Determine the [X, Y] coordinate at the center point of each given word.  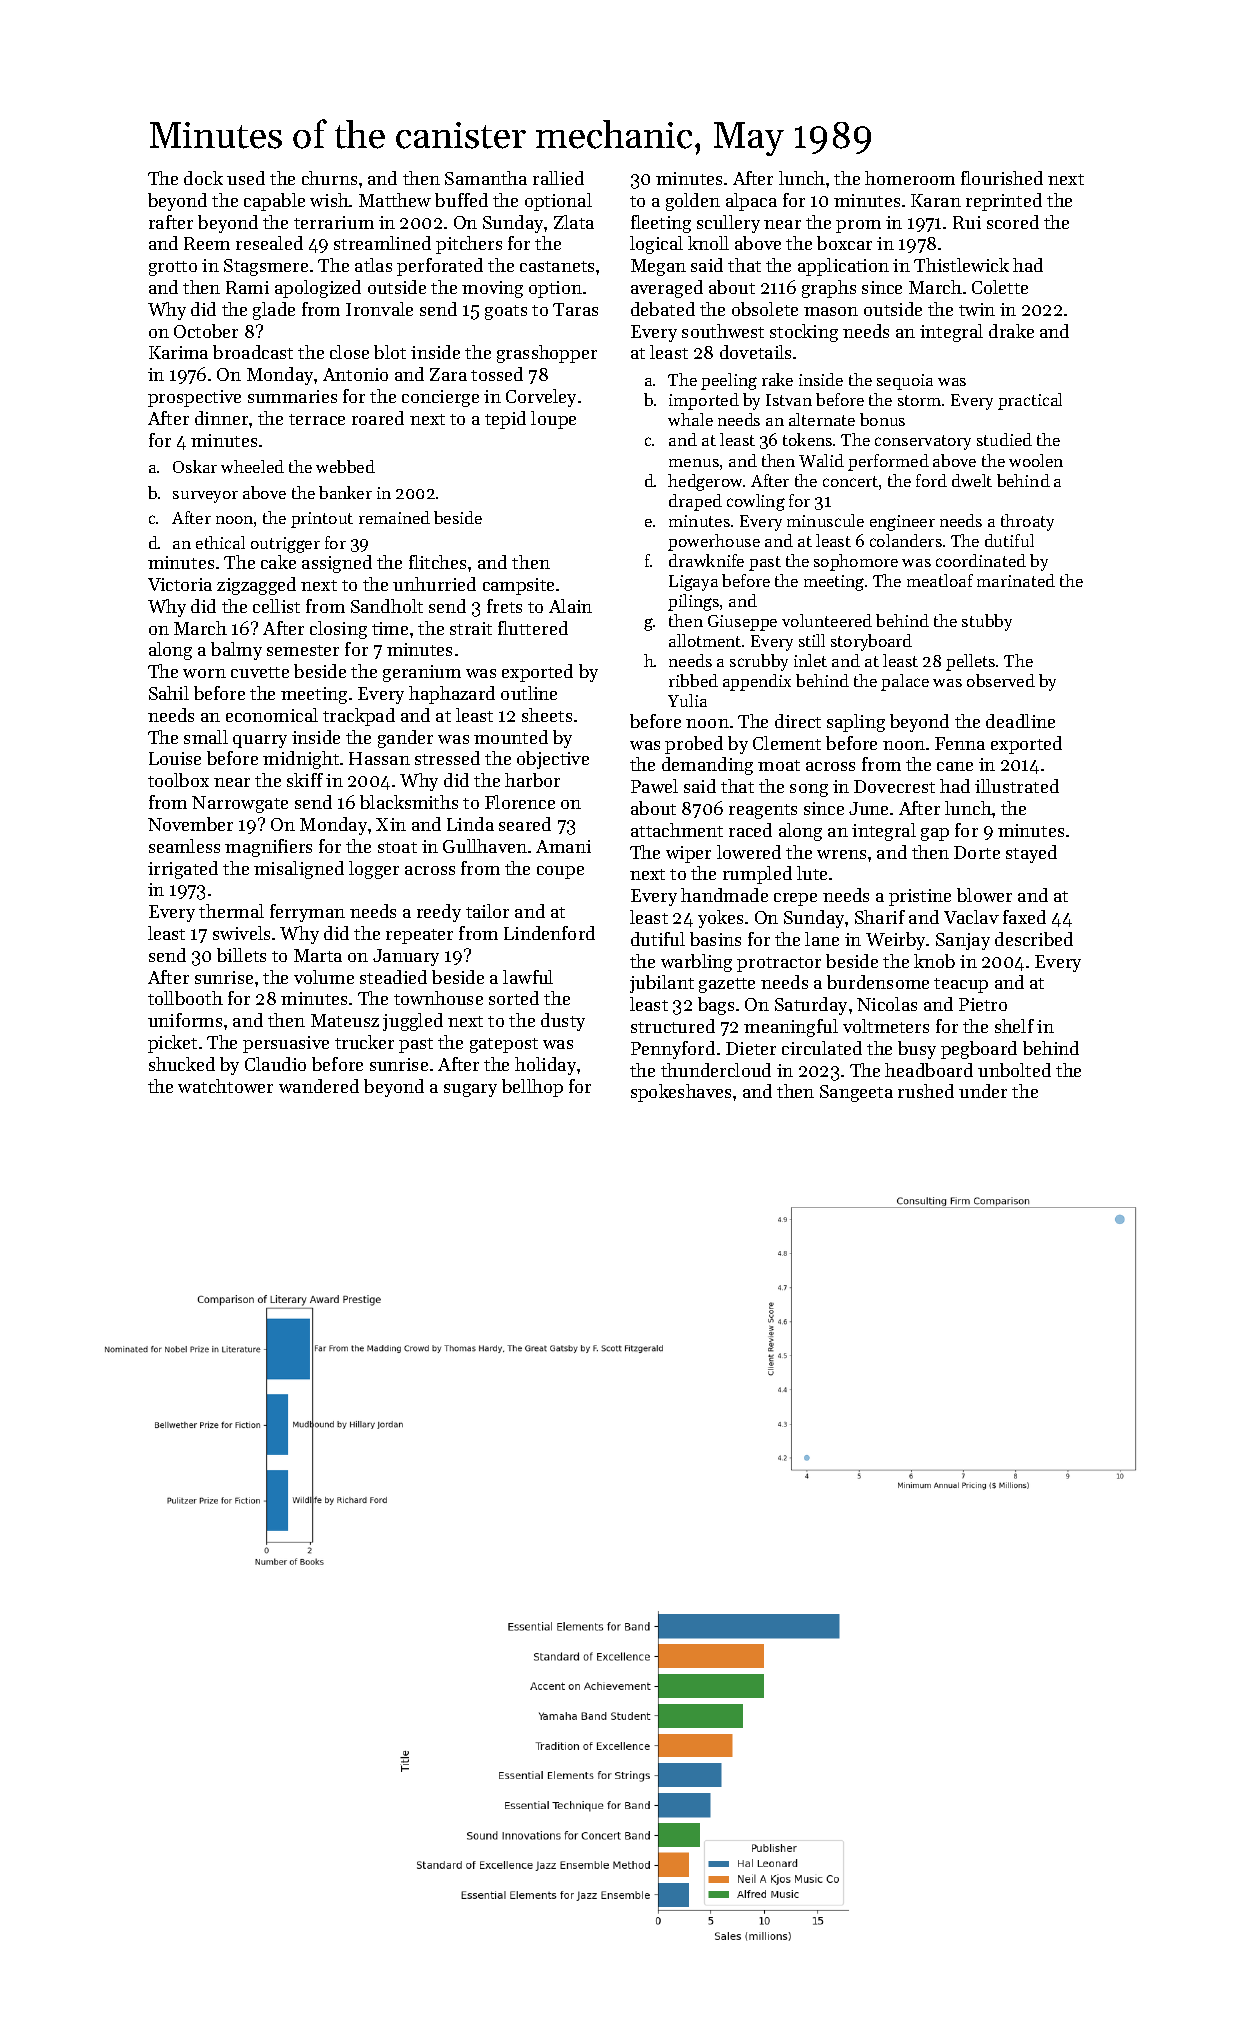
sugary [470, 1090]
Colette [1000, 287]
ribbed [693, 680]
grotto [173, 268]
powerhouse [714, 542]
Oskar [195, 466]
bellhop [532, 1088]
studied [1004, 439]
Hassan [379, 758]
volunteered [827, 620]
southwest [723, 331]
